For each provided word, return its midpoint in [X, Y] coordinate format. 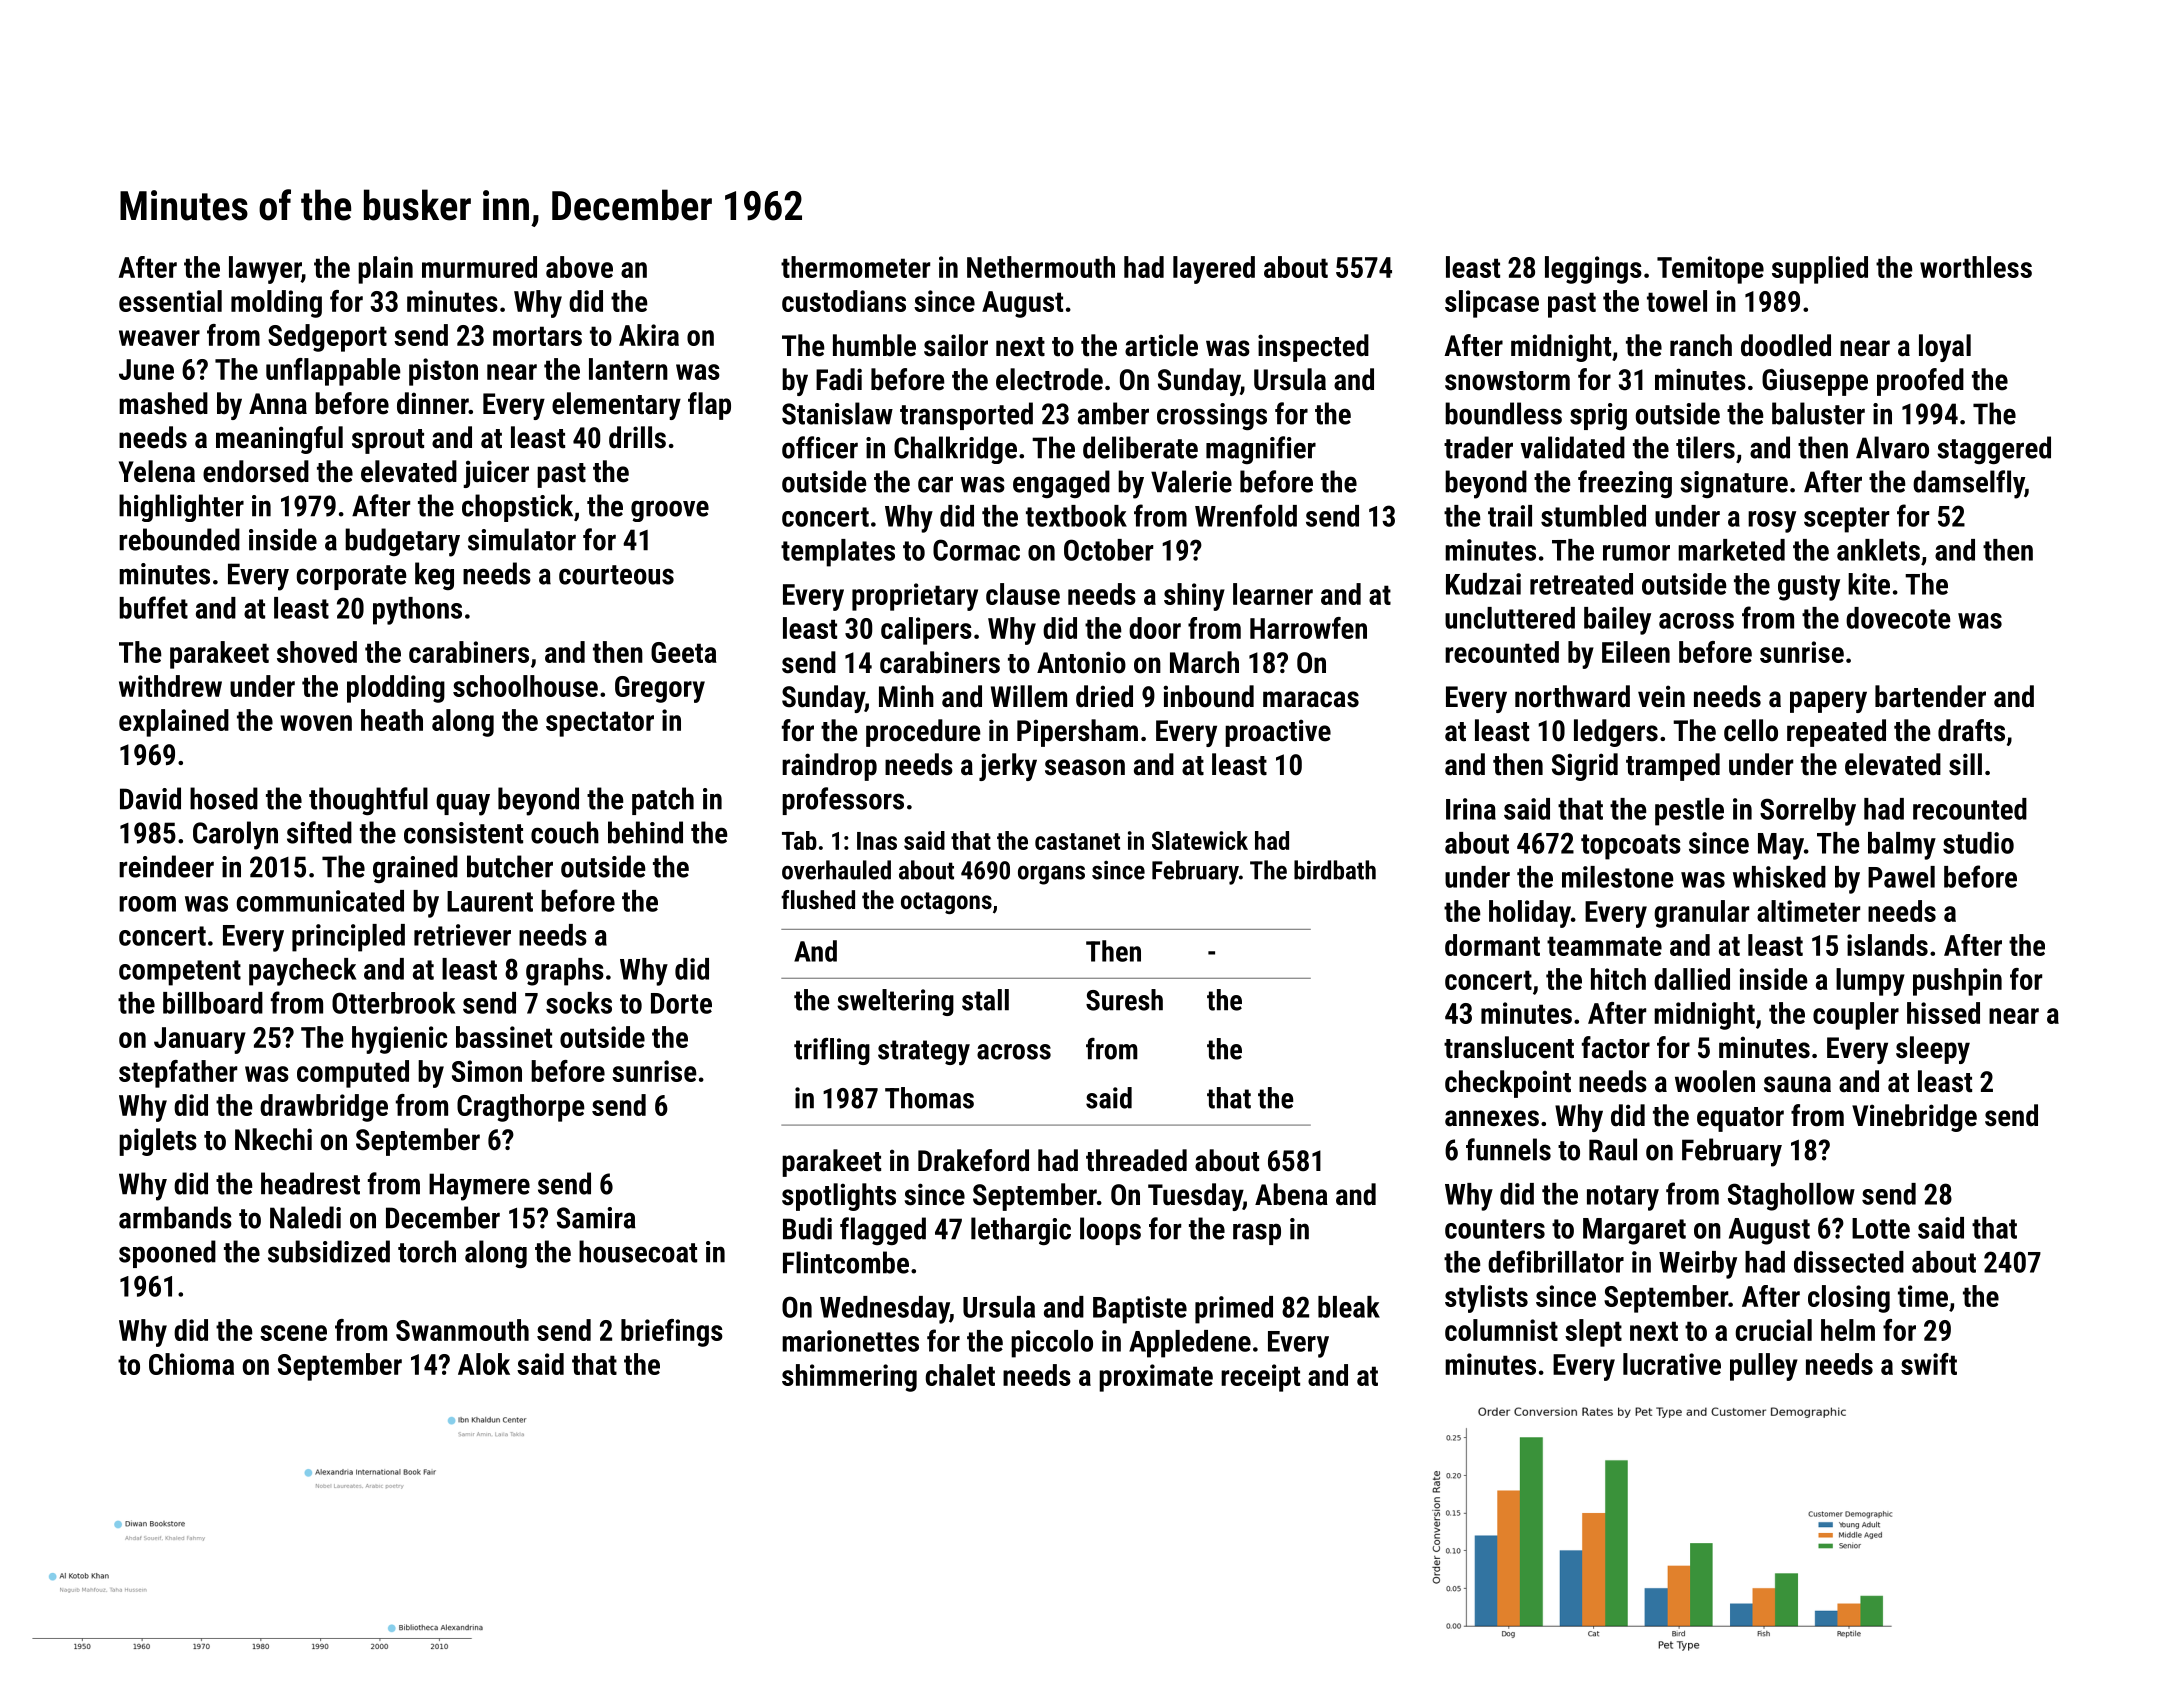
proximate [1156, 1378]
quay [463, 804]
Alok [484, 1364]
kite [1869, 584]
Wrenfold [1246, 515]
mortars [537, 336]
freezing [1625, 484]
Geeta [684, 652]
